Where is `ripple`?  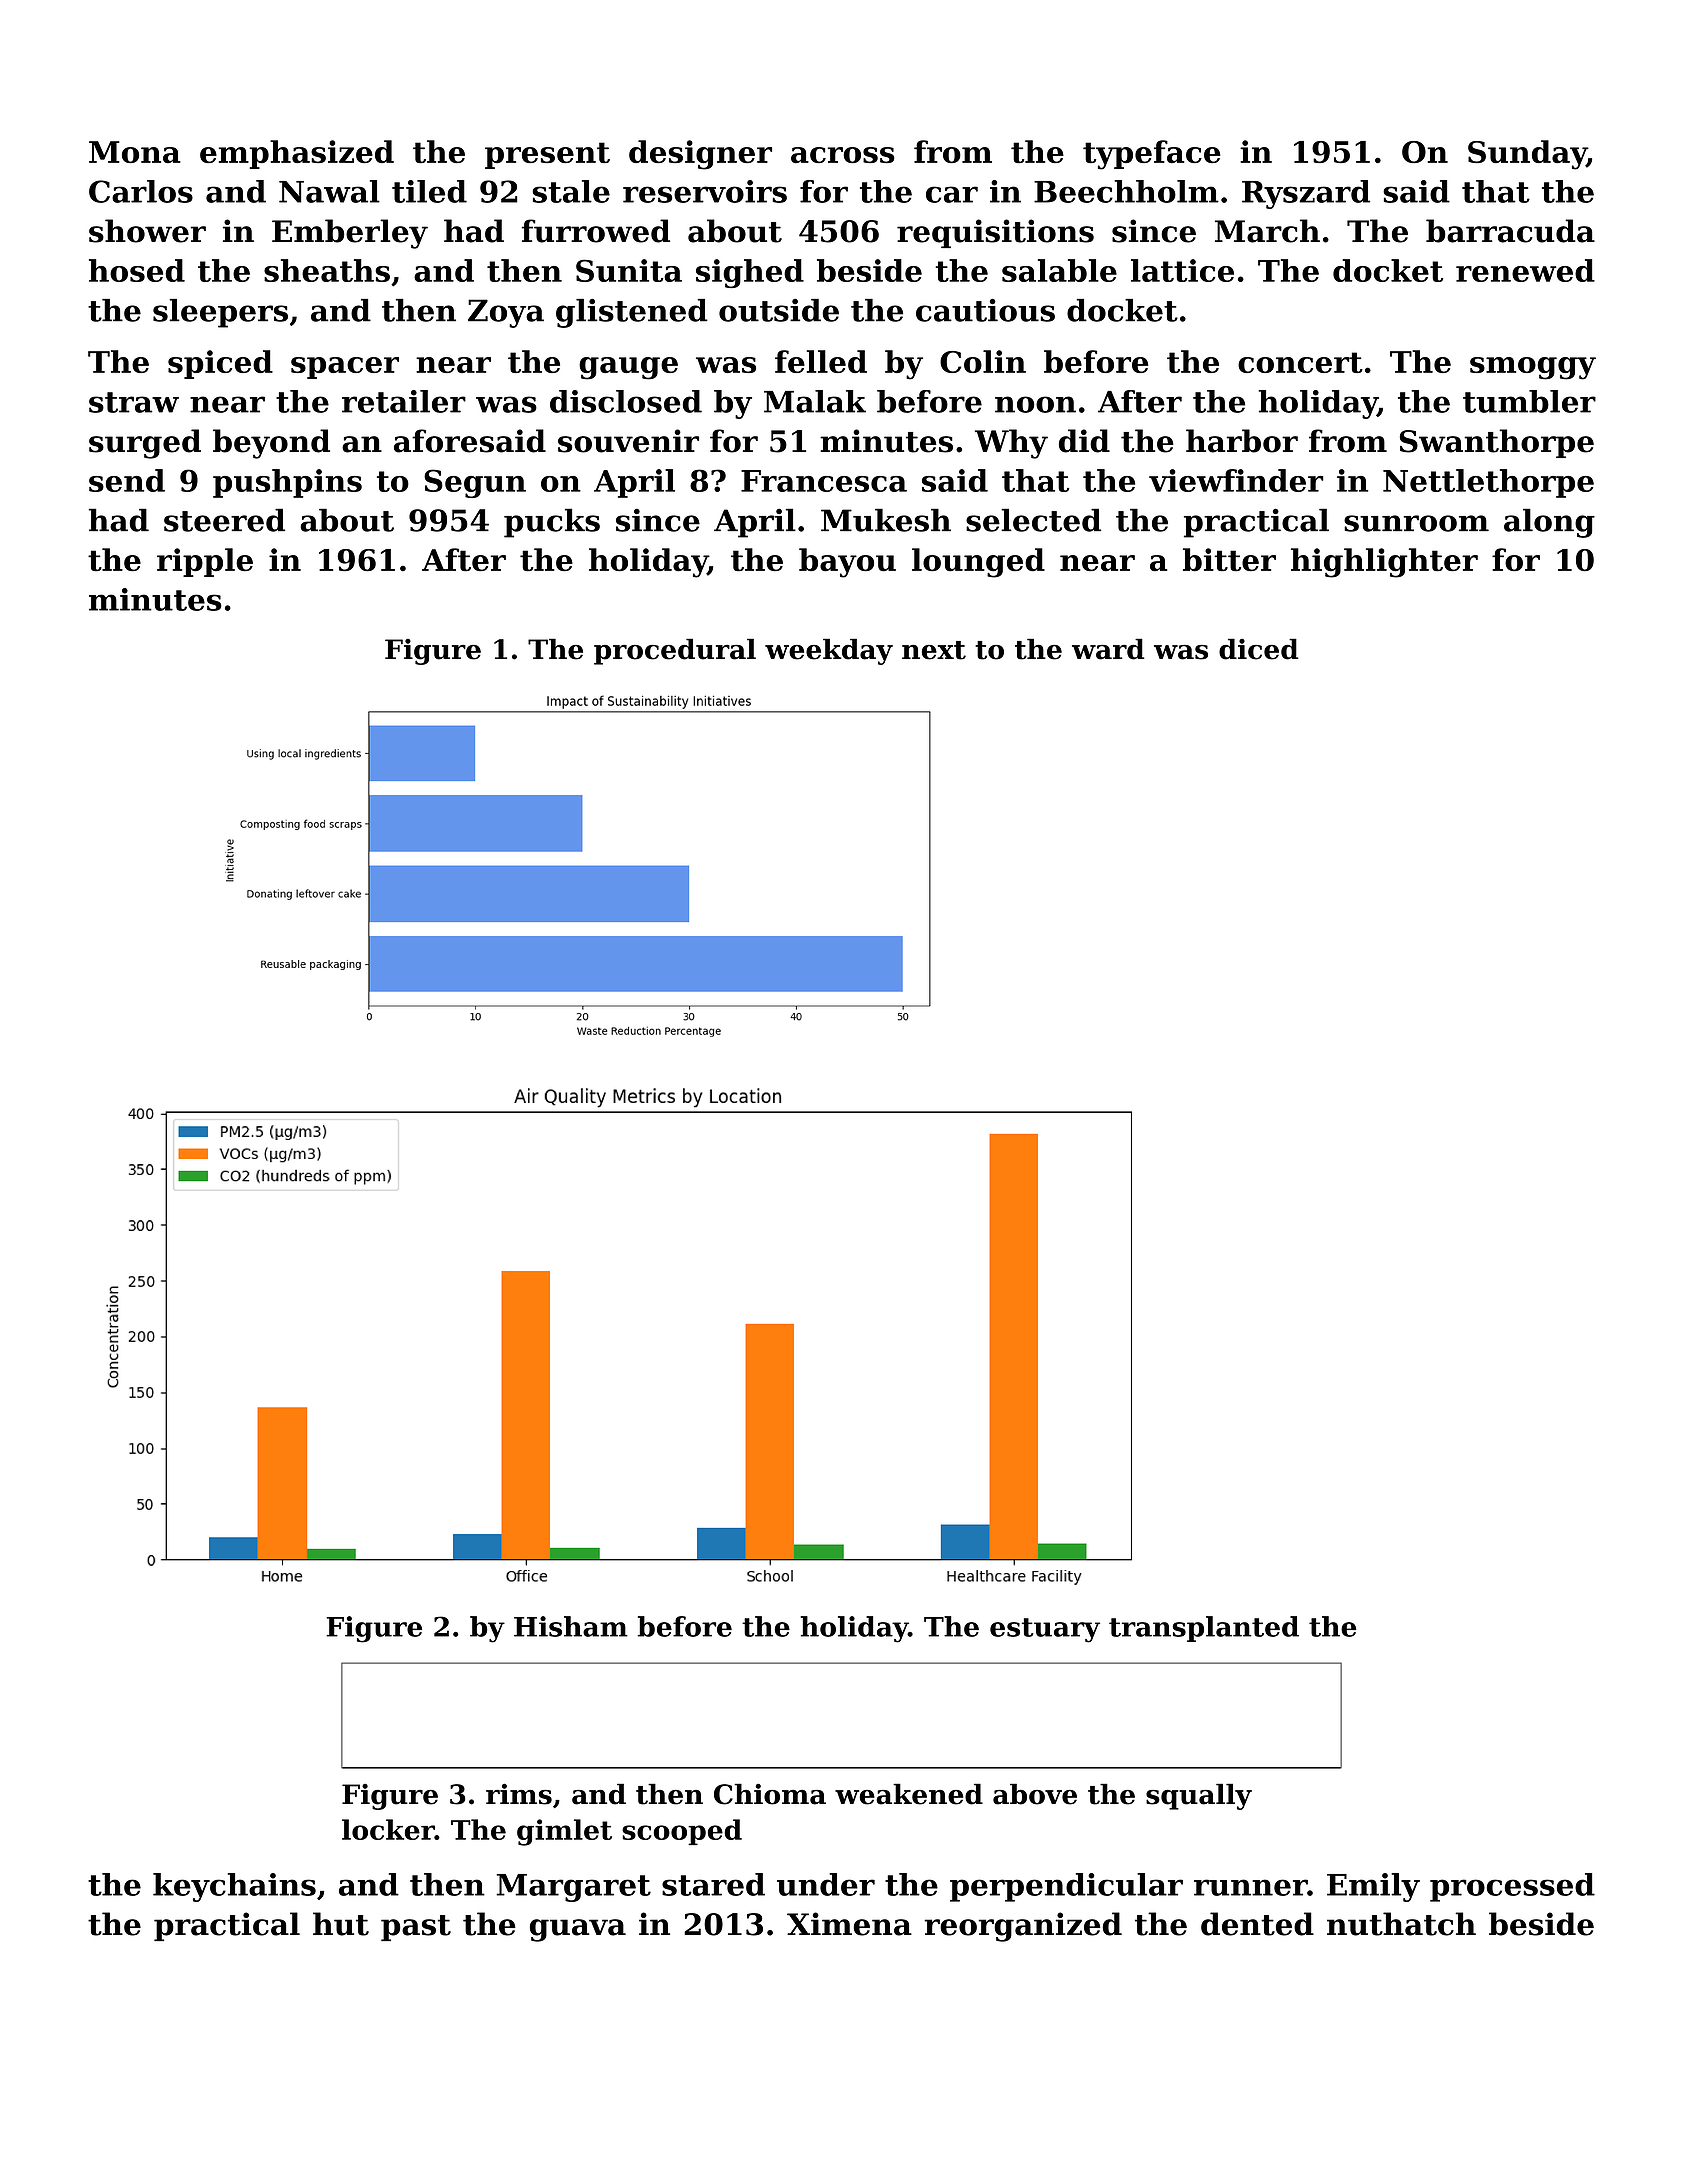
ripple is located at coordinates (205, 562).
